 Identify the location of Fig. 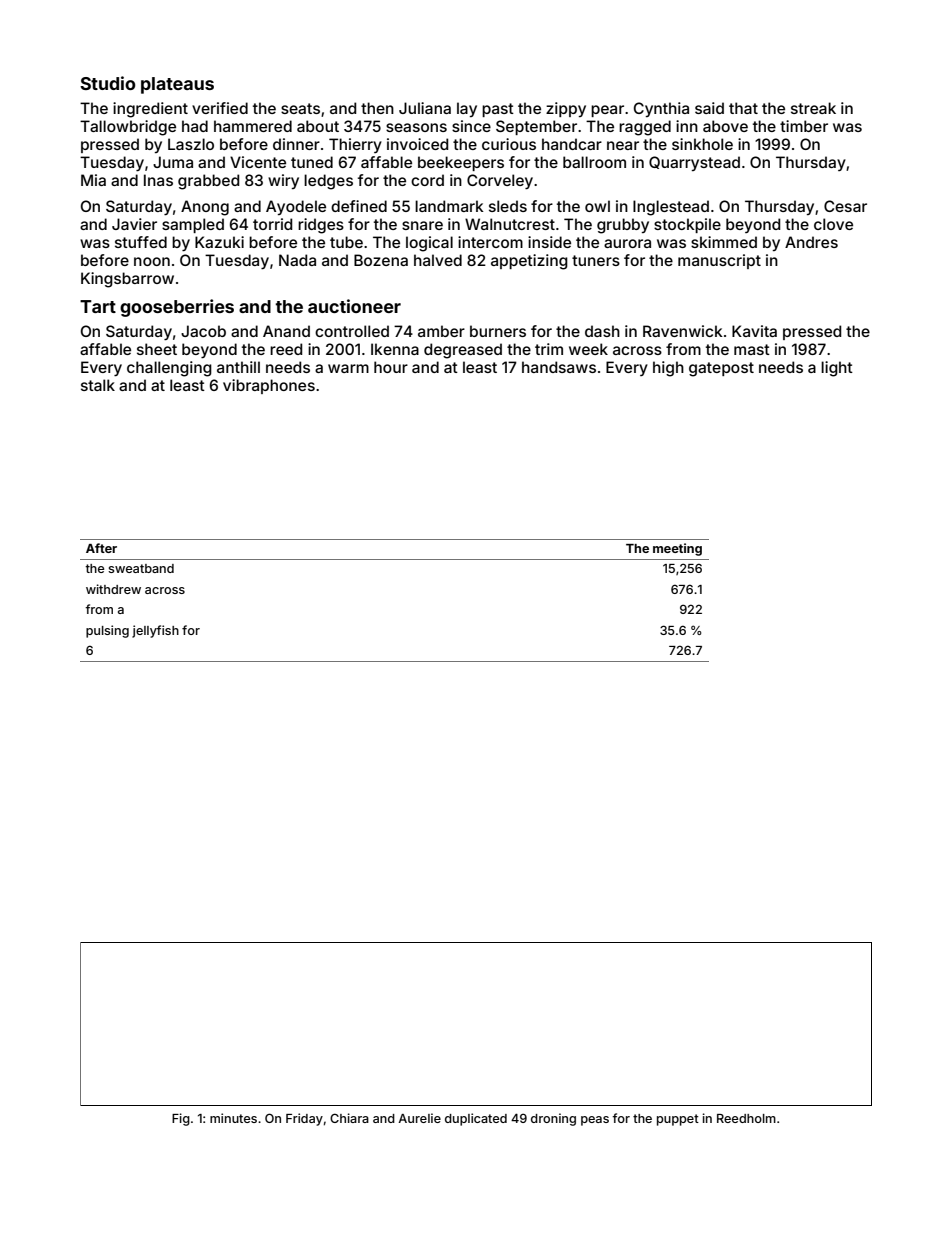
(181, 1119).
